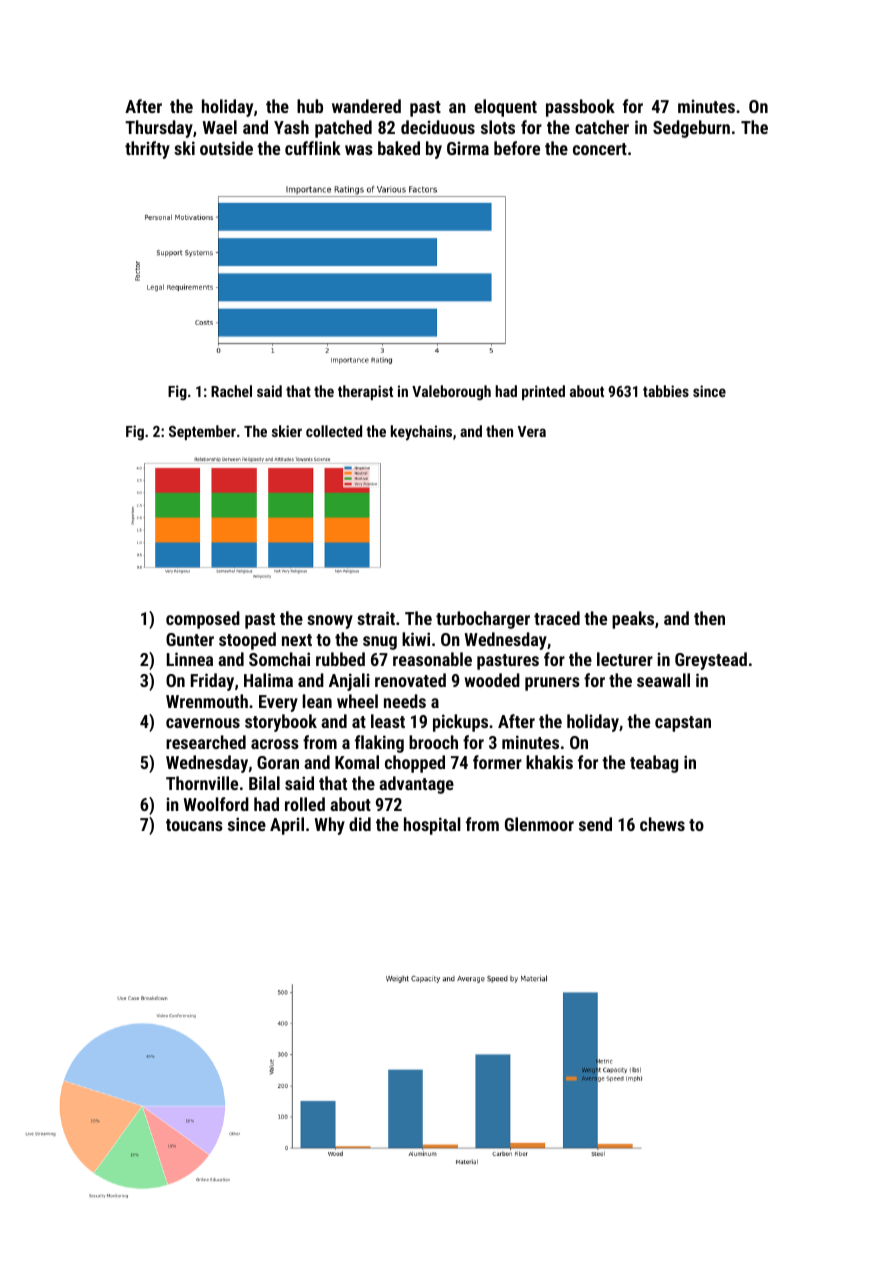 This screenshot has height=1268, width=894. What do you see at coordinates (600, 149) in the screenshot?
I see `concert` at bounding box center [600, 149].
